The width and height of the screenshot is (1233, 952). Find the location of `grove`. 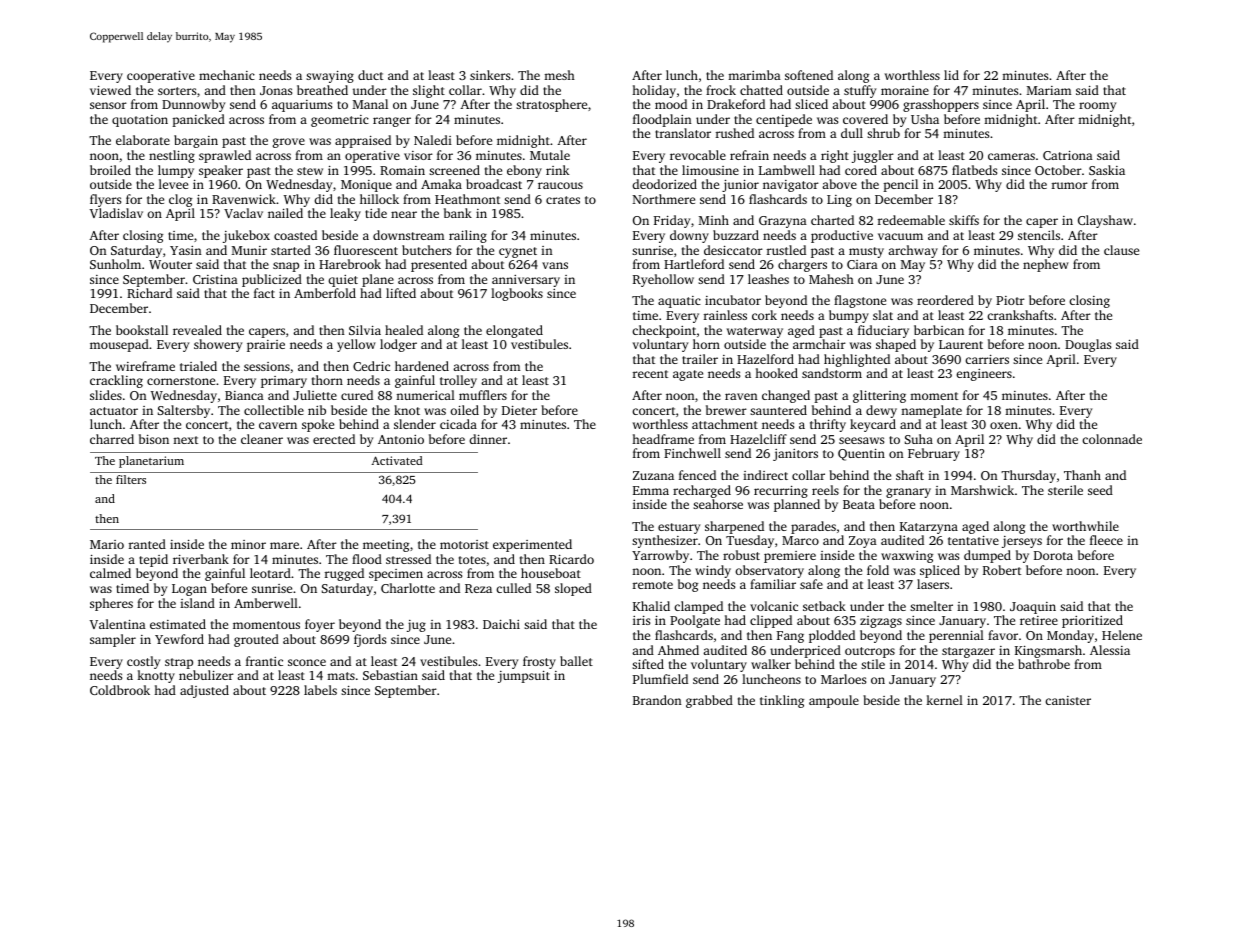

grove is located at coordinates (289, 143).
